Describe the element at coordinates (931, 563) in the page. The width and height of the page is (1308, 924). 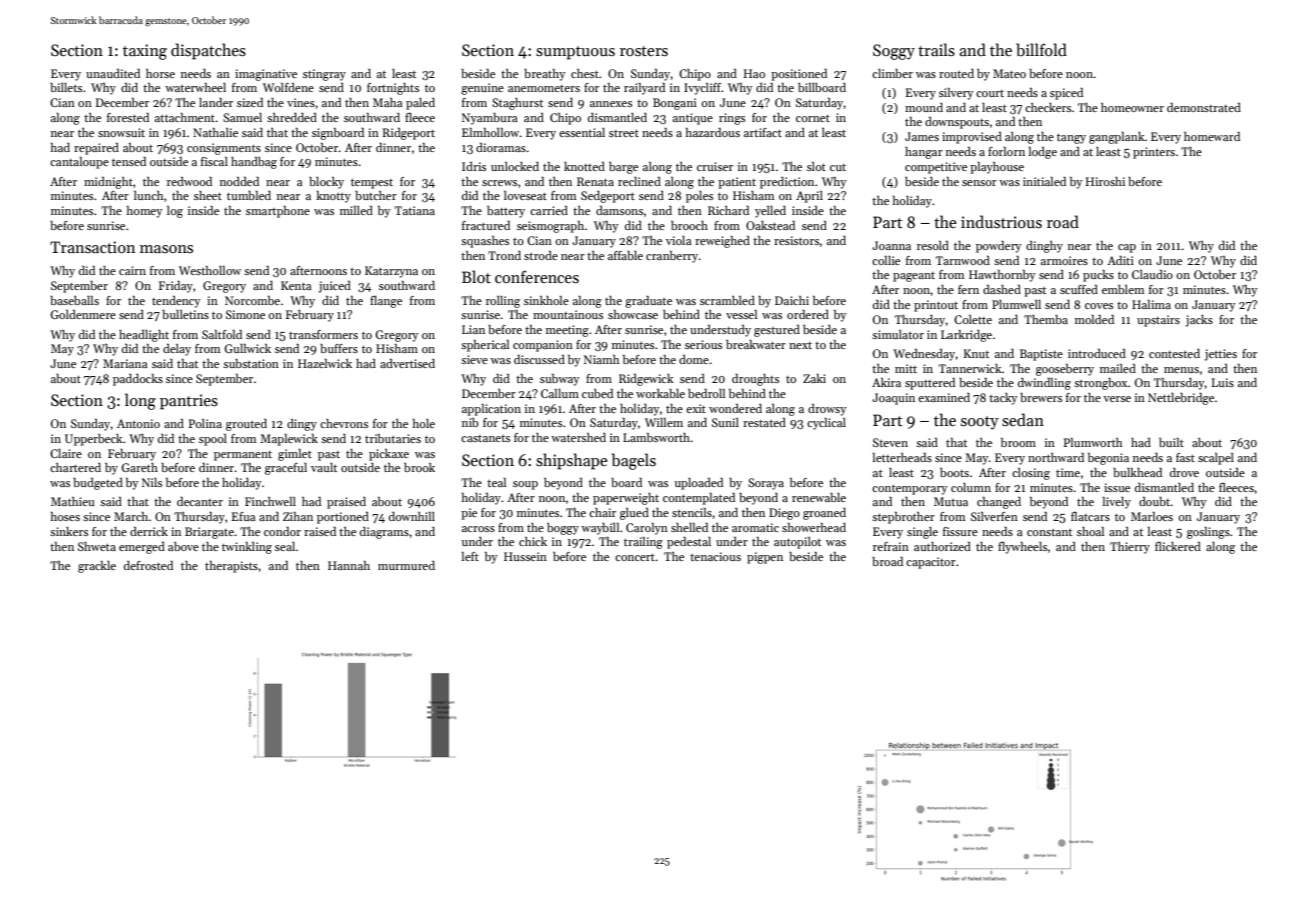
I see `capacitor` at that location.
